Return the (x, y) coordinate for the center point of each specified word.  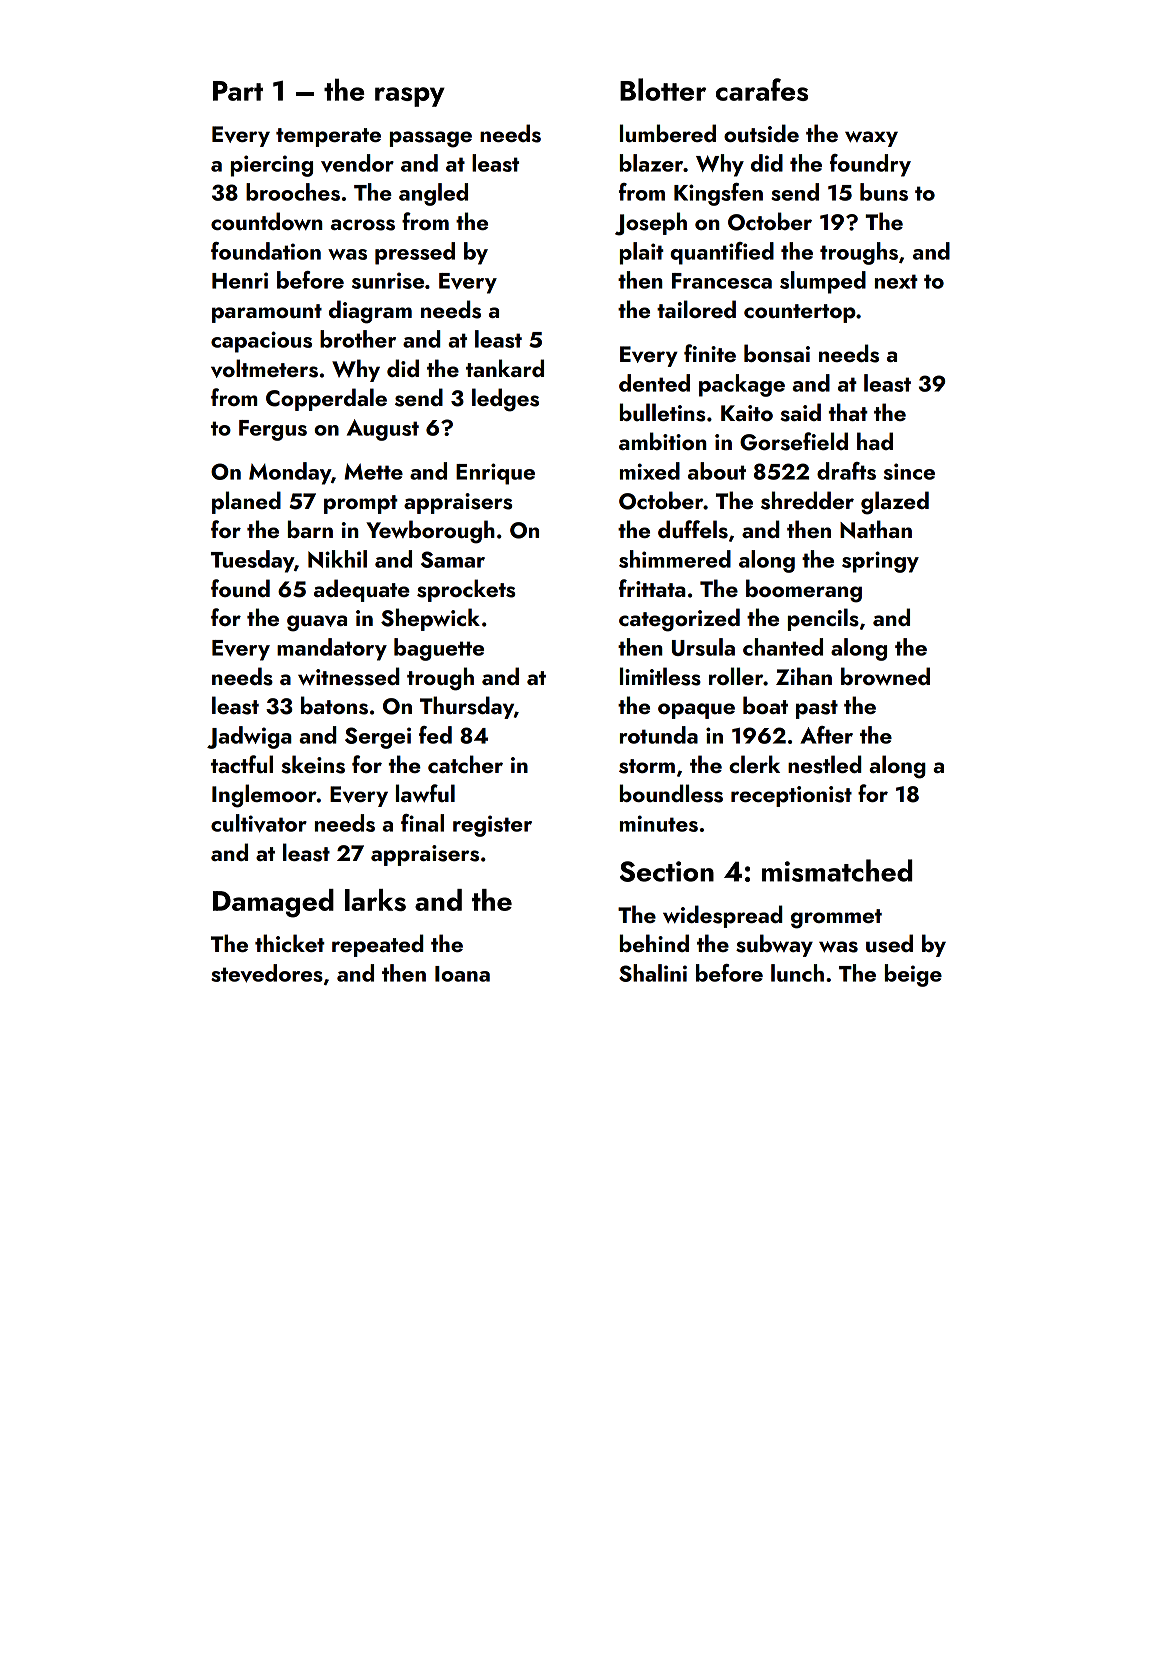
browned (885, 676)
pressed (415, 253)
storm (647, 766)
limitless (660, 676)
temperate (328, 137)
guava (317, 623)
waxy (871, 139)
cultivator (259, 823)
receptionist (791, 796)
